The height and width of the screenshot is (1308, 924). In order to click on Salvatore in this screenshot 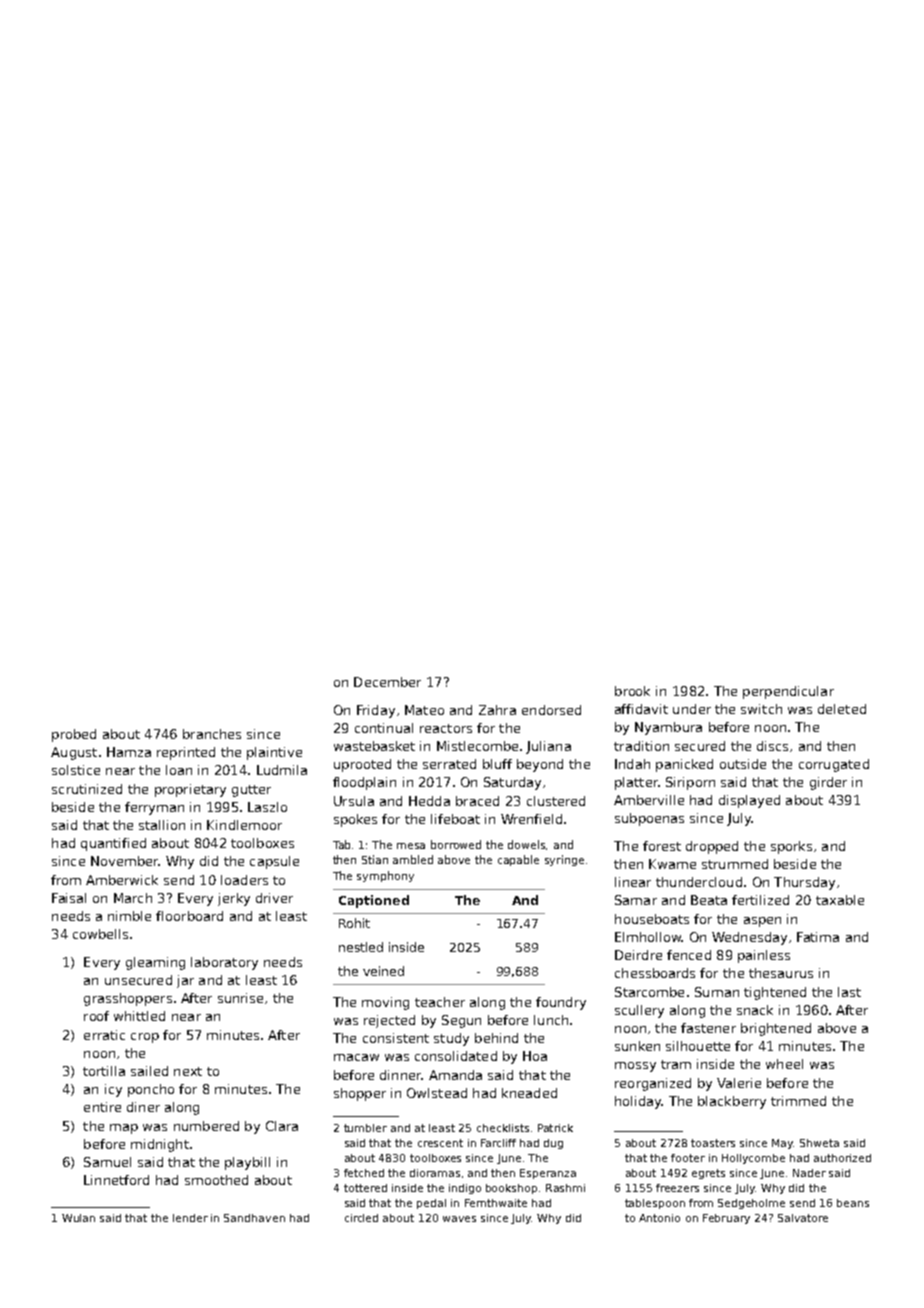, I will do `click(803, 1218)`.
